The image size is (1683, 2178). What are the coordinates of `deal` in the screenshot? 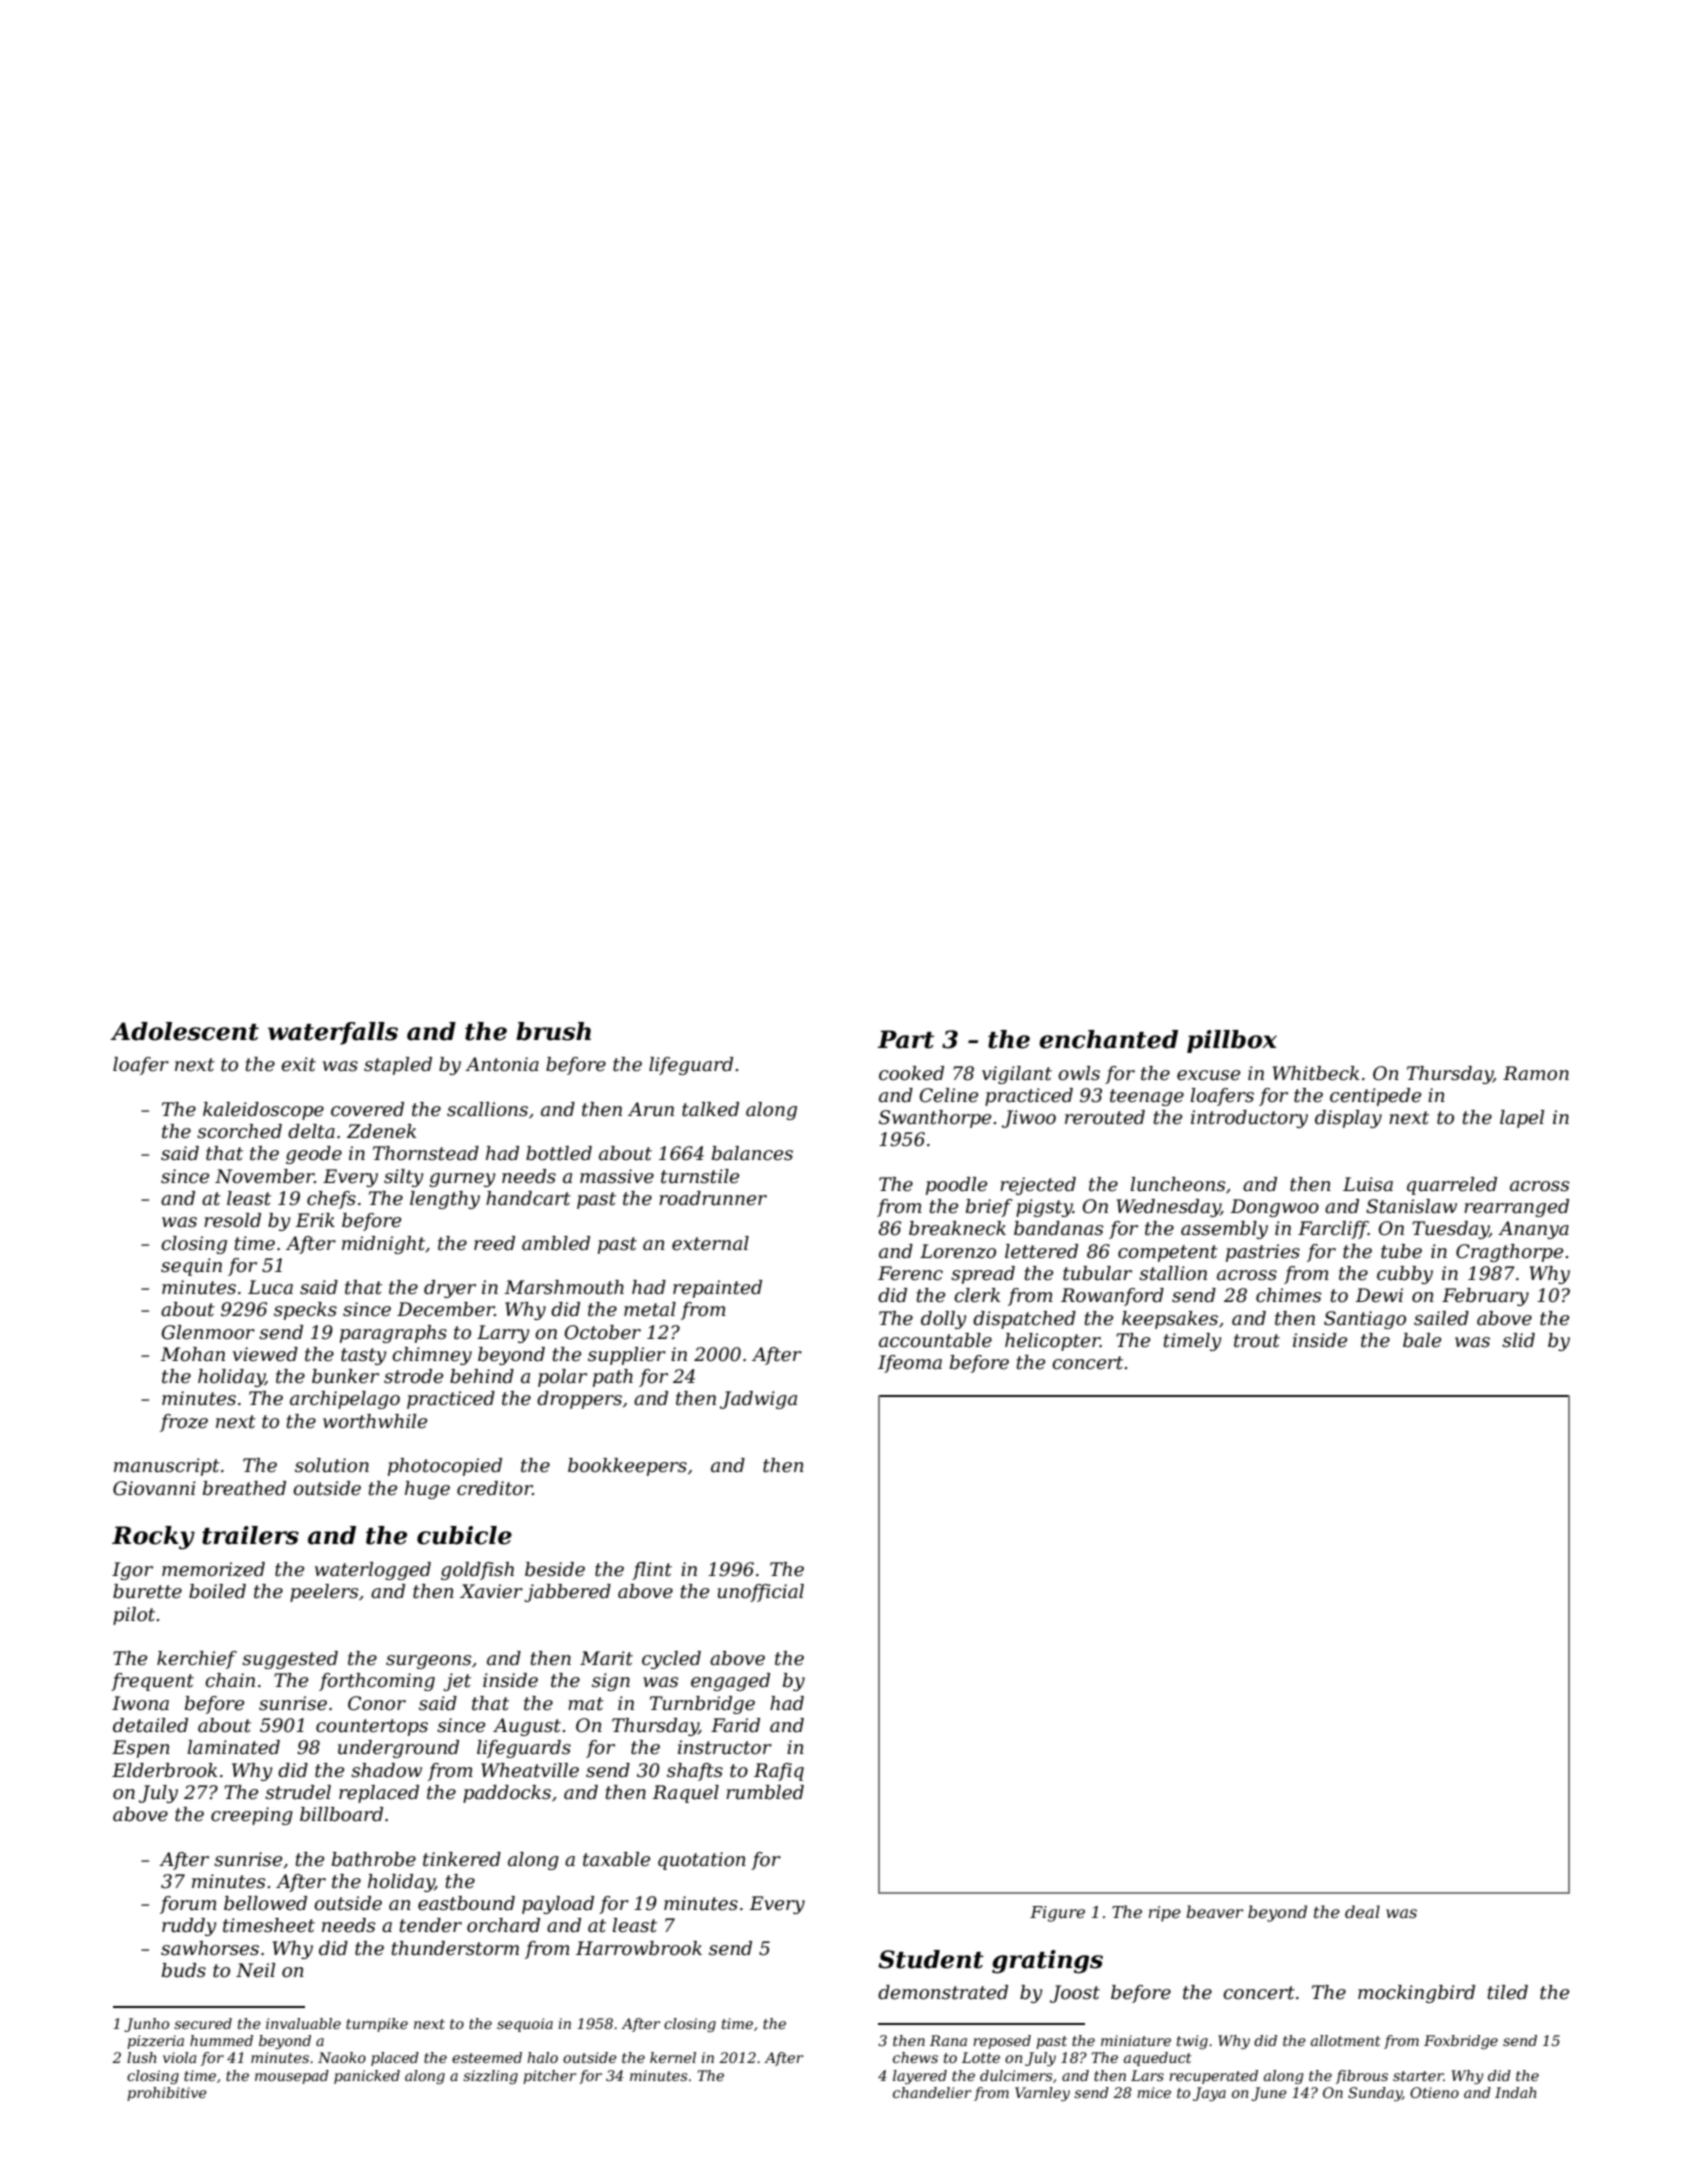 It's located at (1362, 1911).
